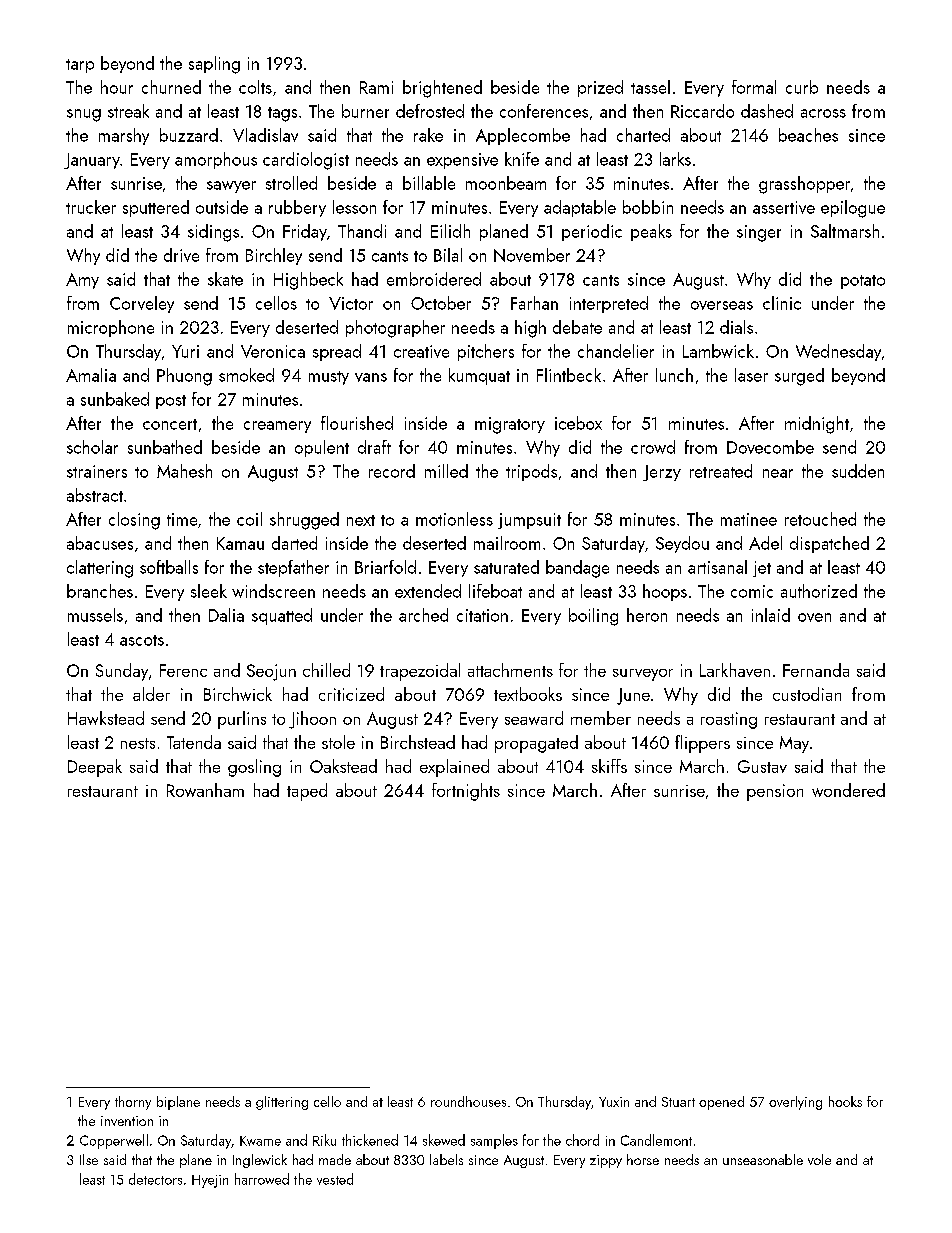 This screenshot has width=952, height=1233. I want to click on harrowed, so click(262, 1179).
